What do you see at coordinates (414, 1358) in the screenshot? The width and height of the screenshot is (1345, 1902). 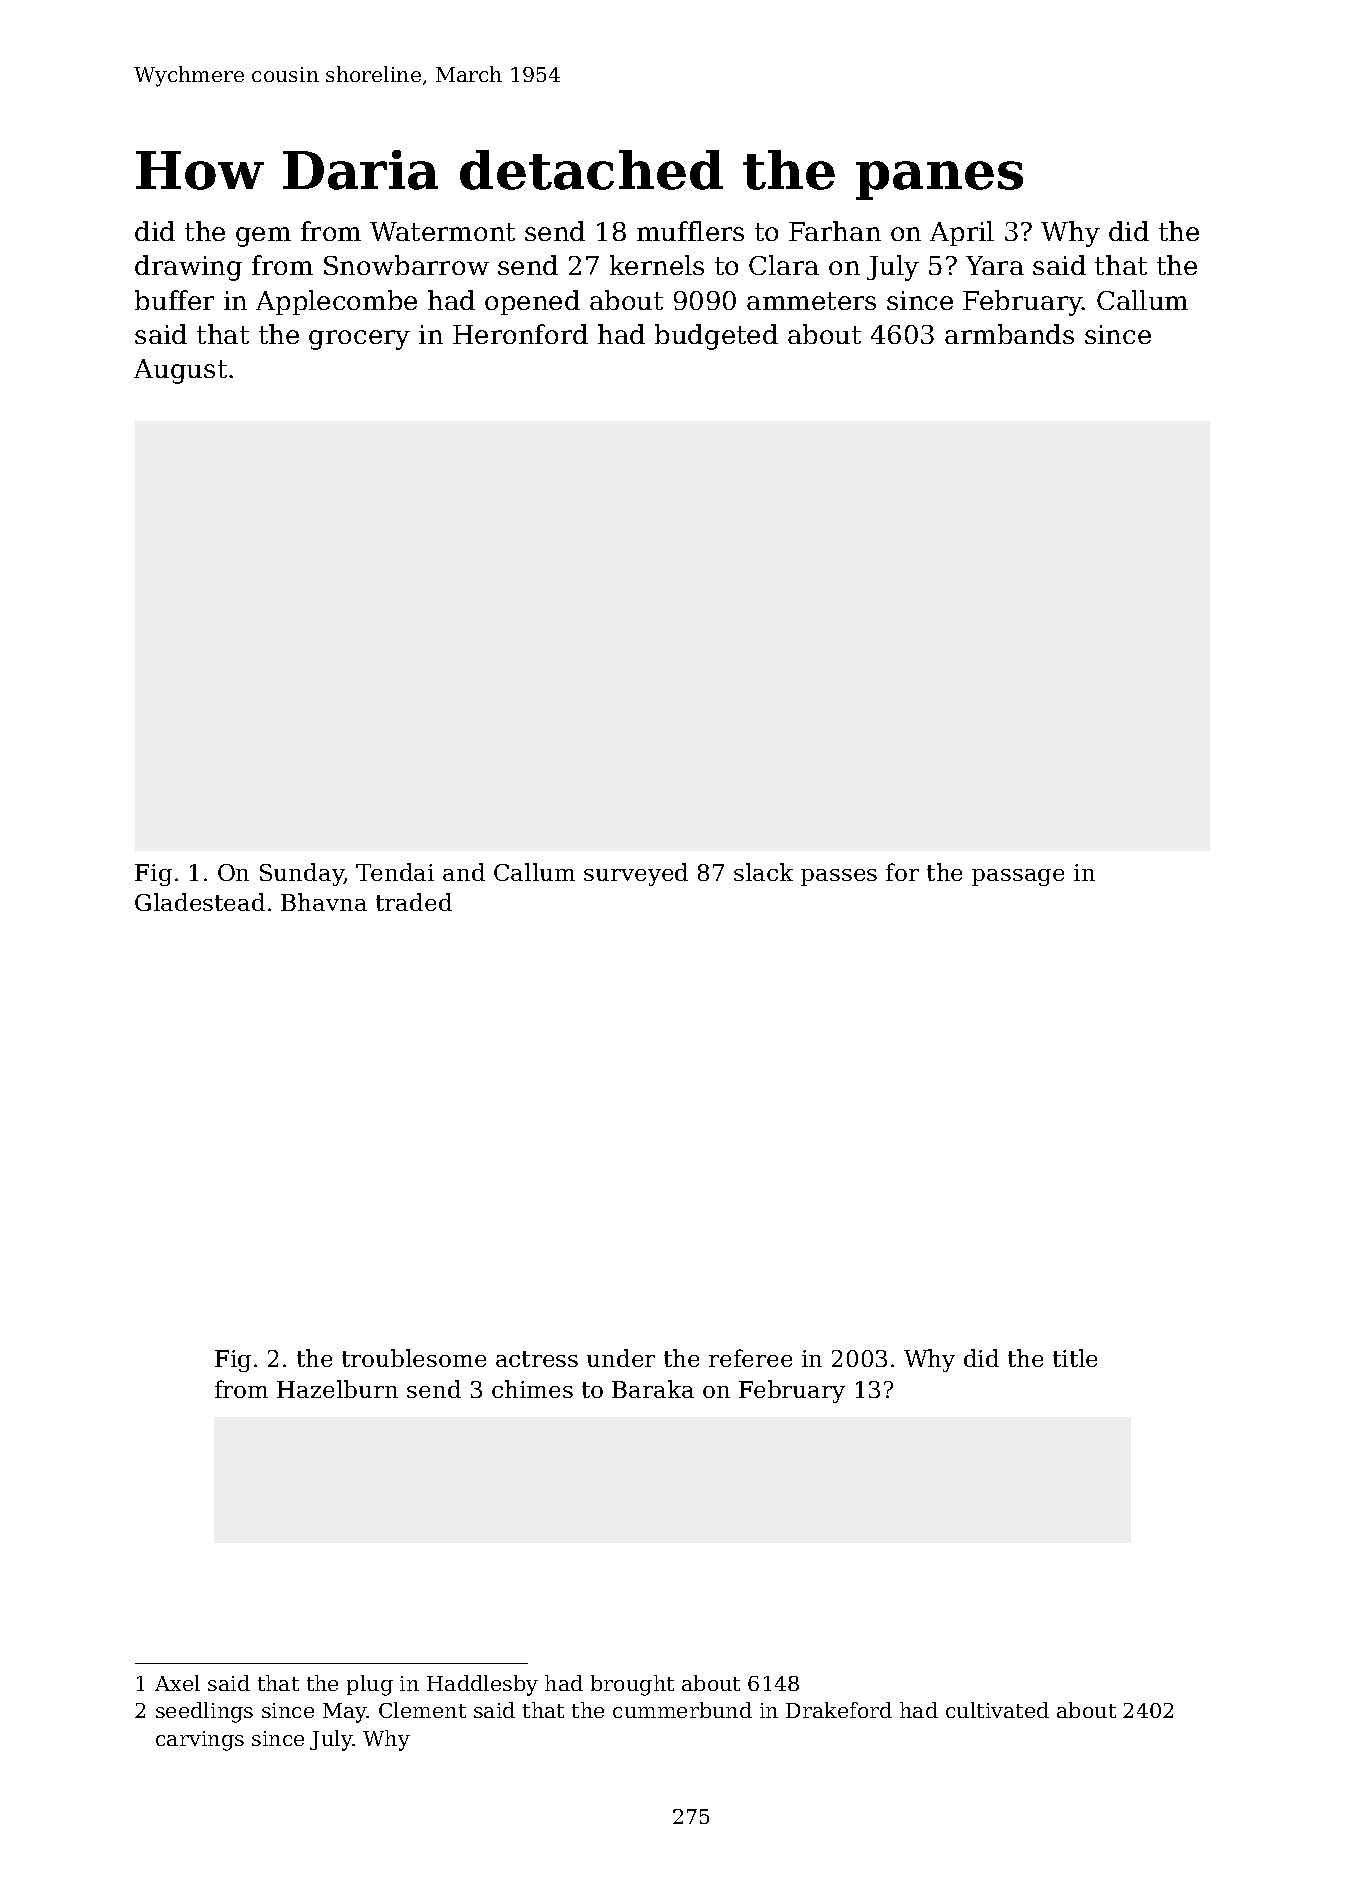 I see `troublesome` at bounding box center [414, 1358].
